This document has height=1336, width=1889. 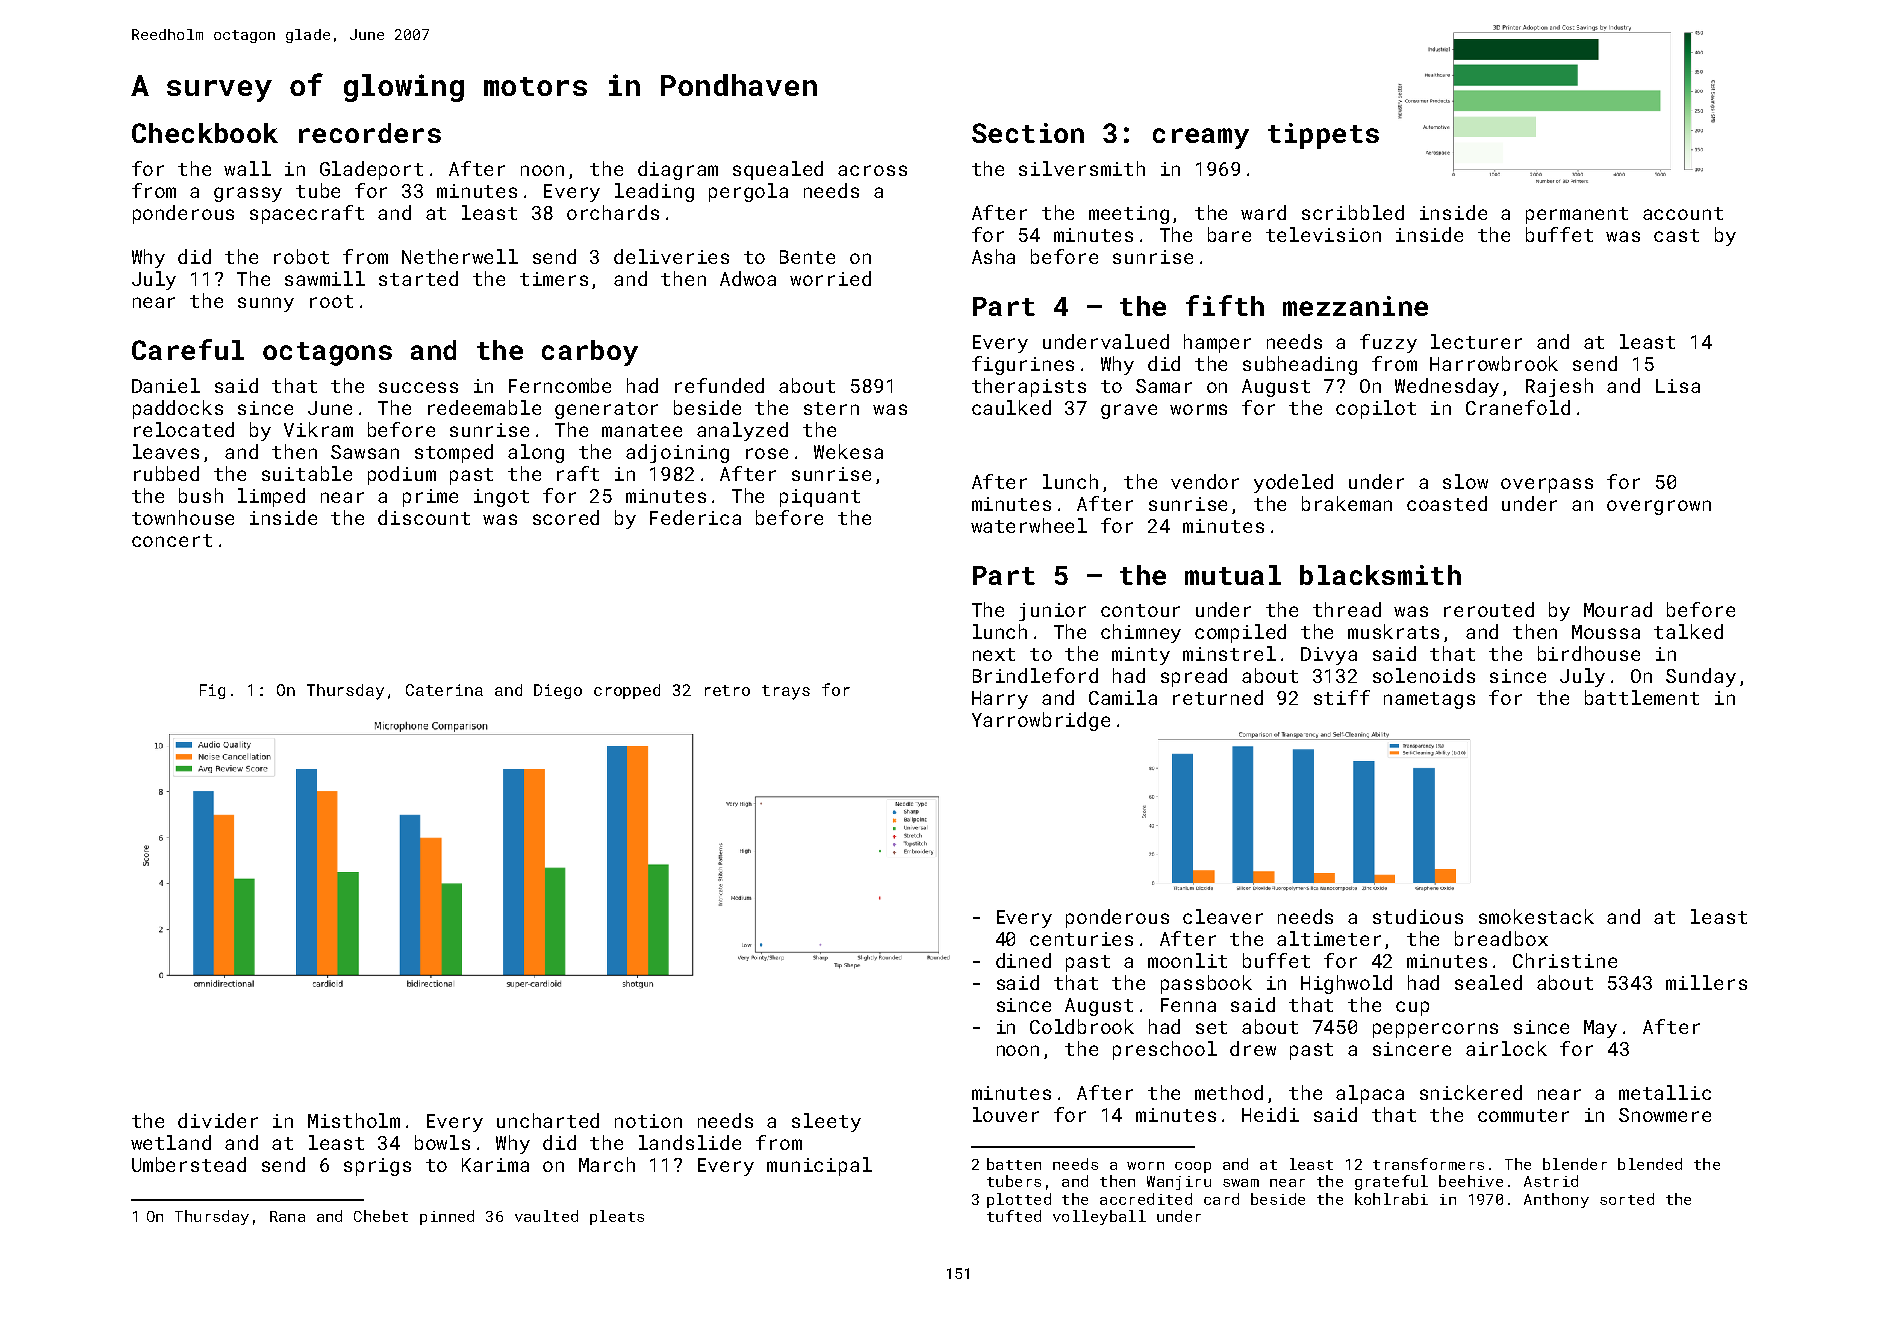 What do you see at coordinates (1014, 1216) in the document?
I see `tufted` at bounding box center [1014, 1216].
